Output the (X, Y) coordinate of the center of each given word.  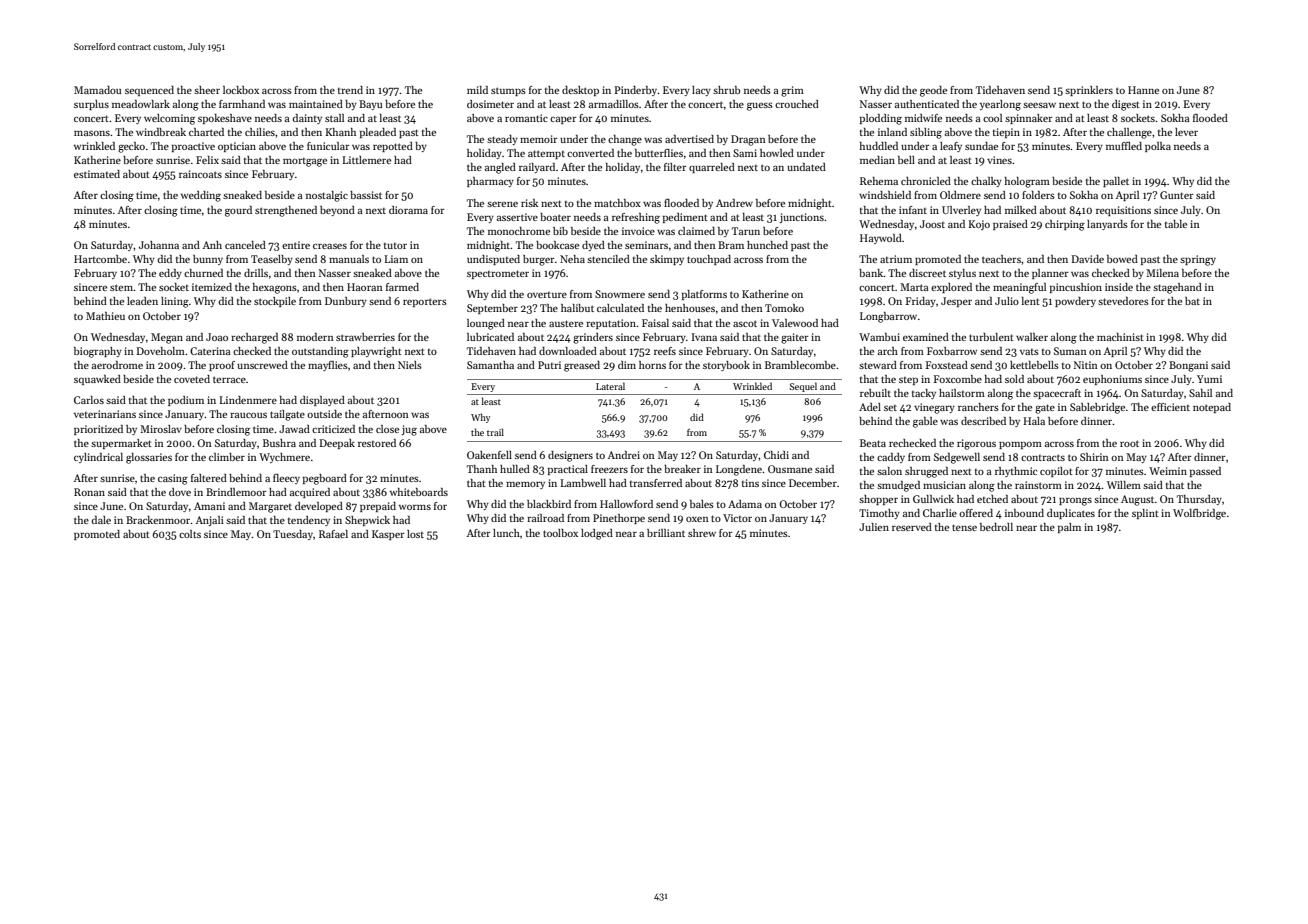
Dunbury (346, 302)
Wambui (879, 337)
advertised (689, 139)
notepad (1212, 408)
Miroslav (161, 429)
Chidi (776, 455)
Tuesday (293, 535)
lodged (597, 534)
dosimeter (490, 104)
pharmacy (490, 182)
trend (350, 90)
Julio (1007, 301)
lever (1186, 132)
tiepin (1006, 133)
